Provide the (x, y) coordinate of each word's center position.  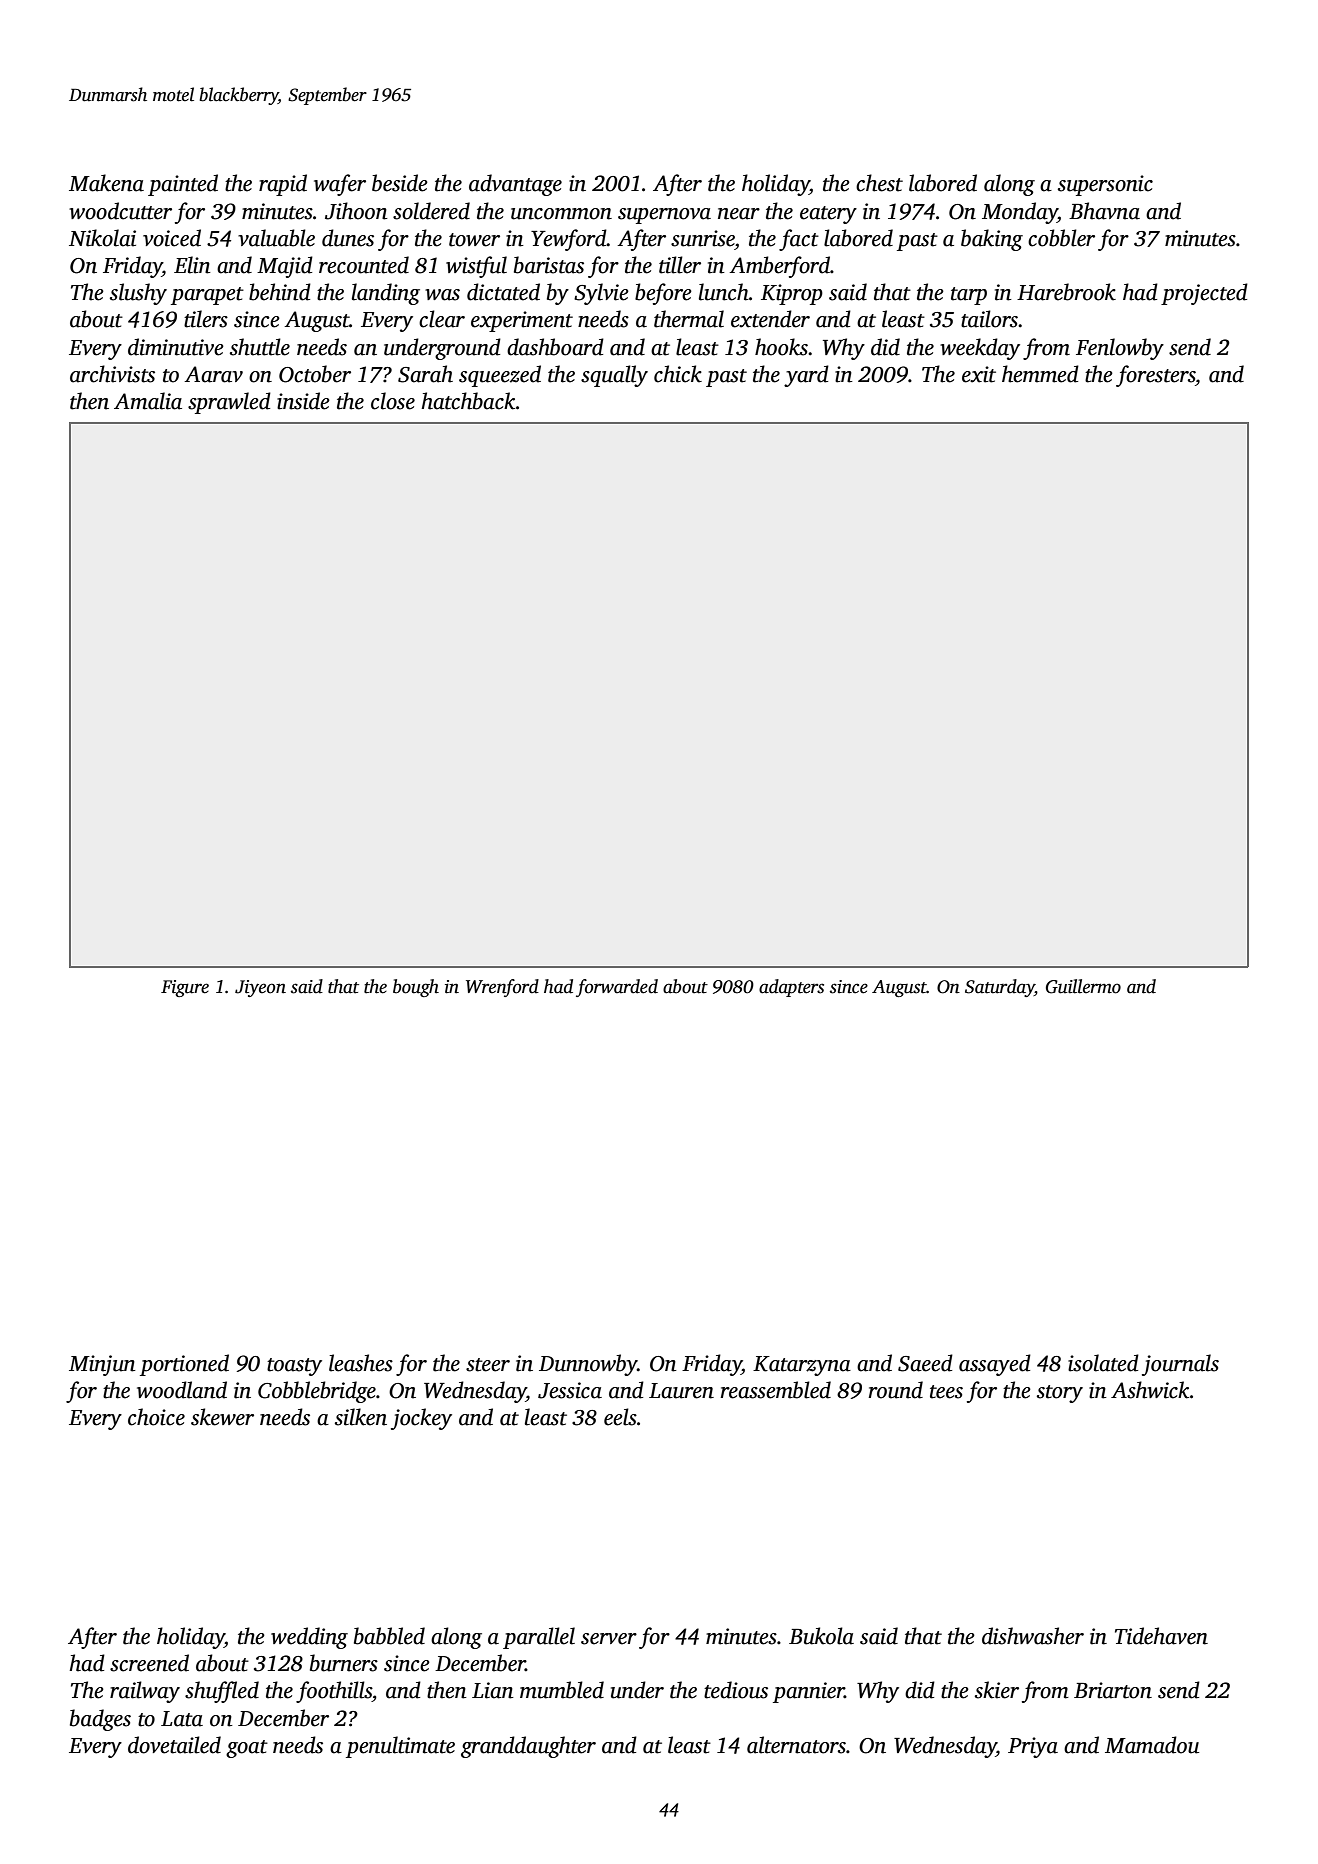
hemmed (1040, 374)
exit (979, 374)
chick (678, 374)
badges (100, 1720)
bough (416, 988)
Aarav (213, 374)
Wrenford (502, 988)
